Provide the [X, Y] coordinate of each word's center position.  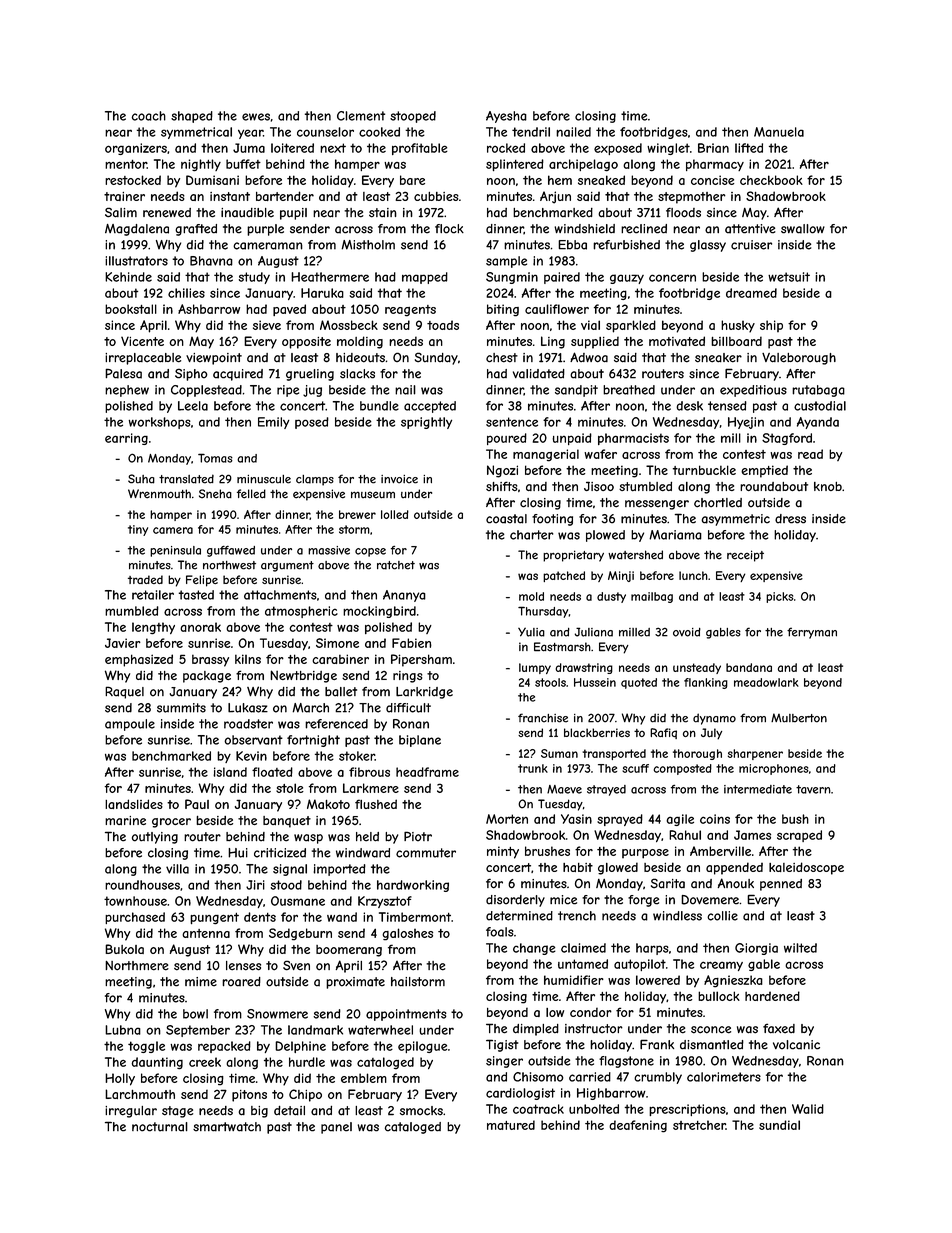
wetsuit [789, 277]
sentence [512, 422]
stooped [413, 117]
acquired [238, 375]
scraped [799, 836]
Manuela [779, 132]
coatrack [538, 1109]
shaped [192, 117]
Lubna [123, 1030]
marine [125, 820]
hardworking [413, 886]
